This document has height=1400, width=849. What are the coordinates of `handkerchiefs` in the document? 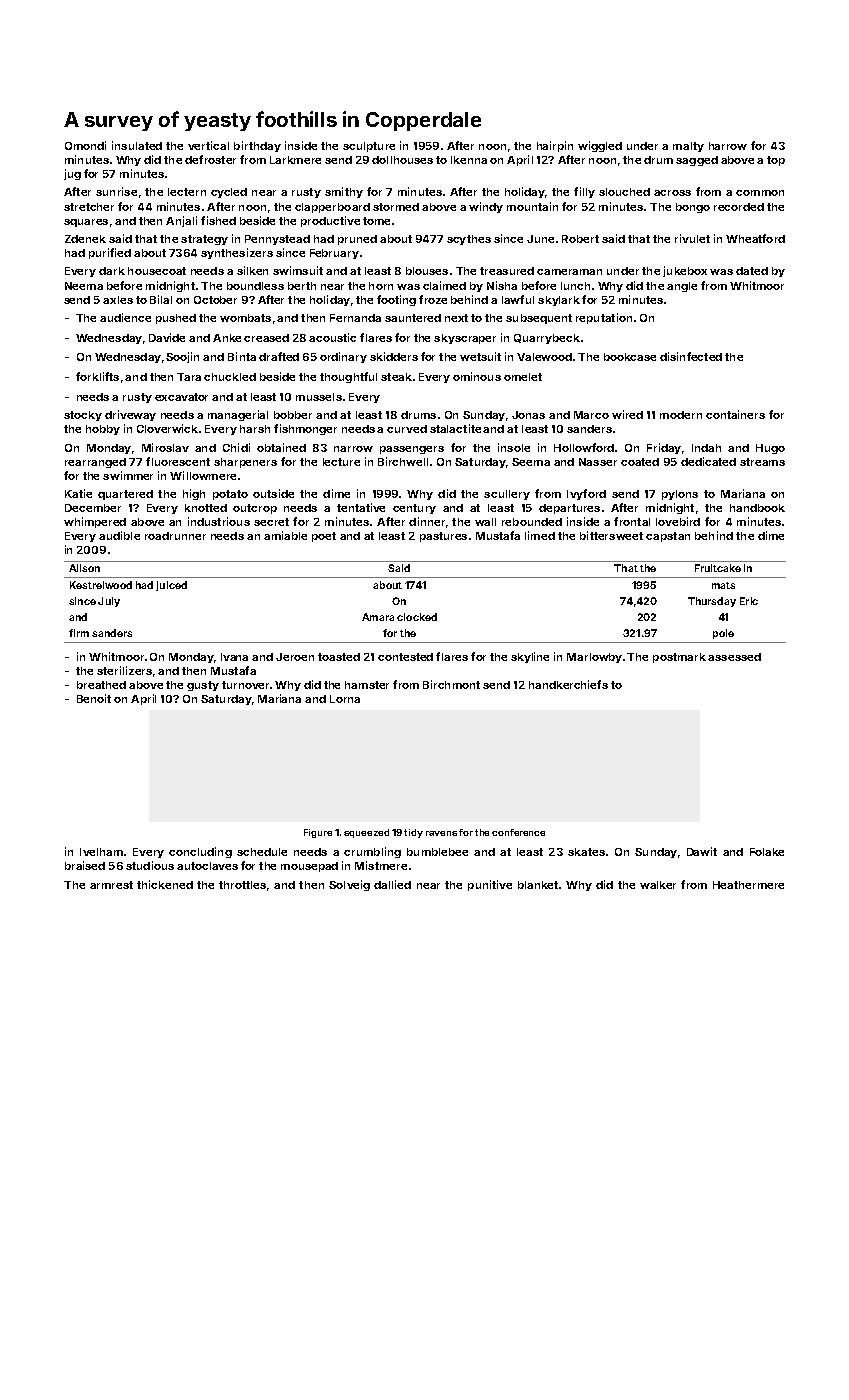 It's located at (568, 684).
